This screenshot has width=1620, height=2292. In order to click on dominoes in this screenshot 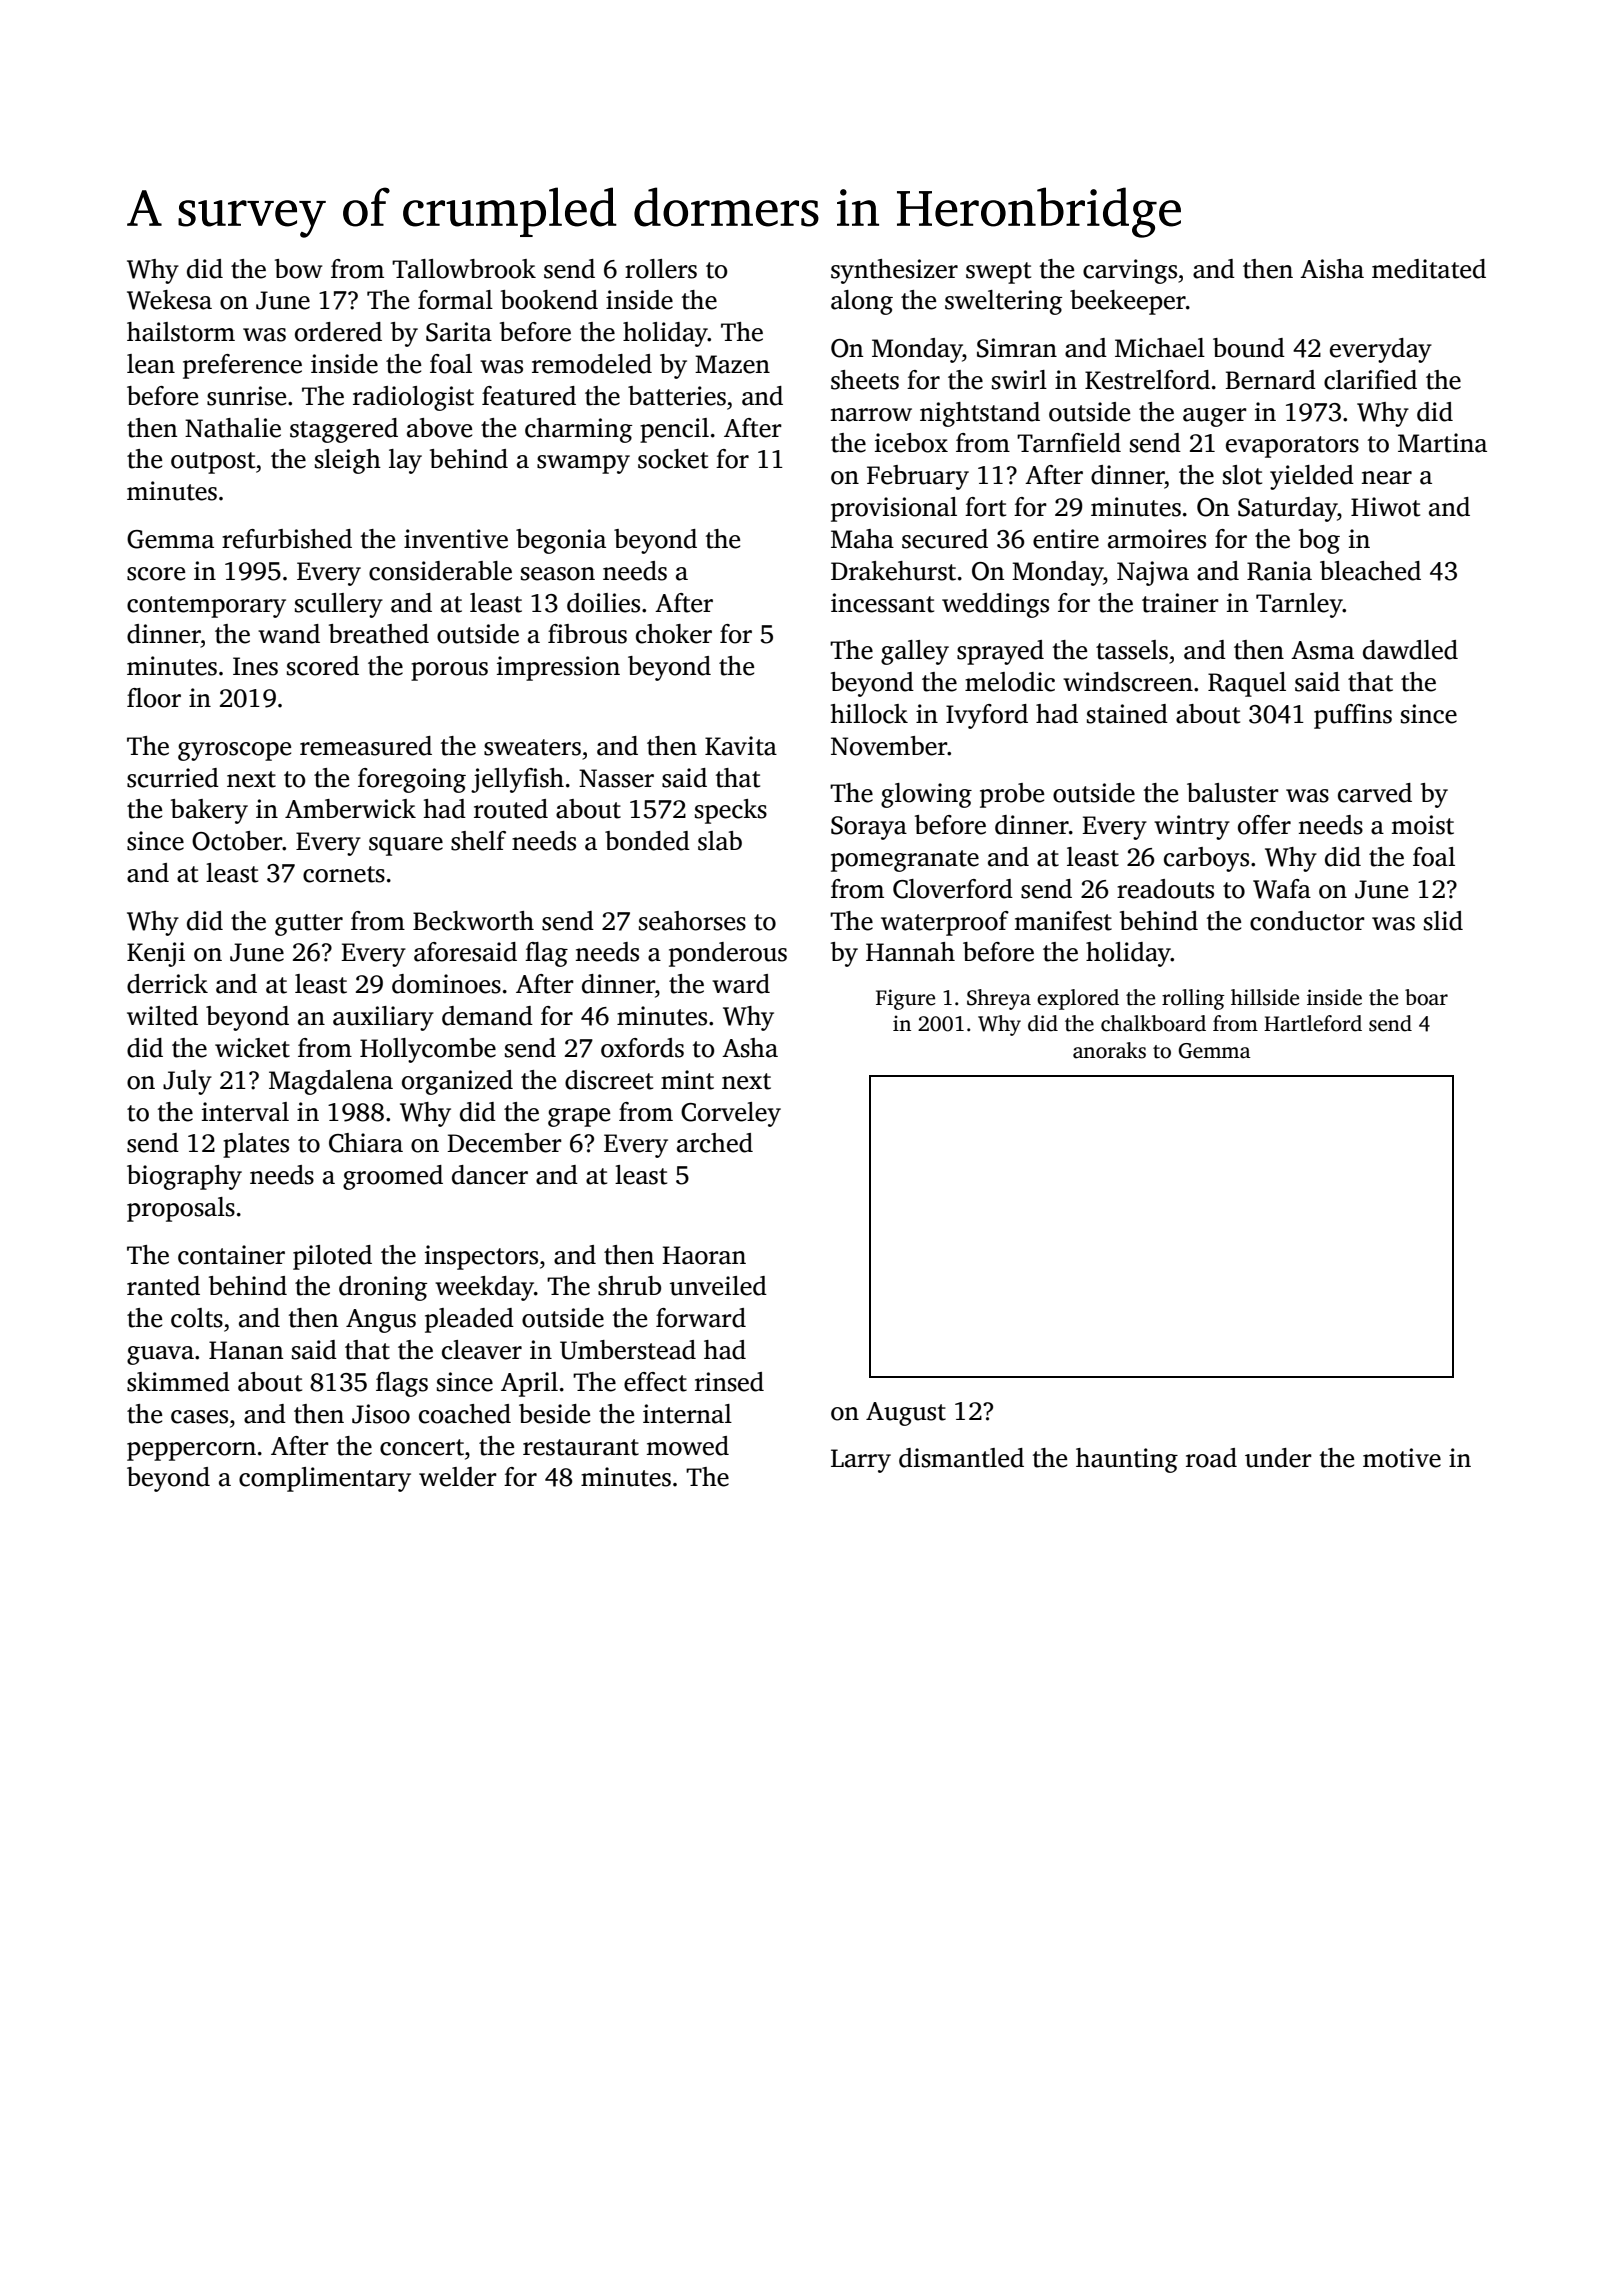, I will do `click(446, 984)`.
